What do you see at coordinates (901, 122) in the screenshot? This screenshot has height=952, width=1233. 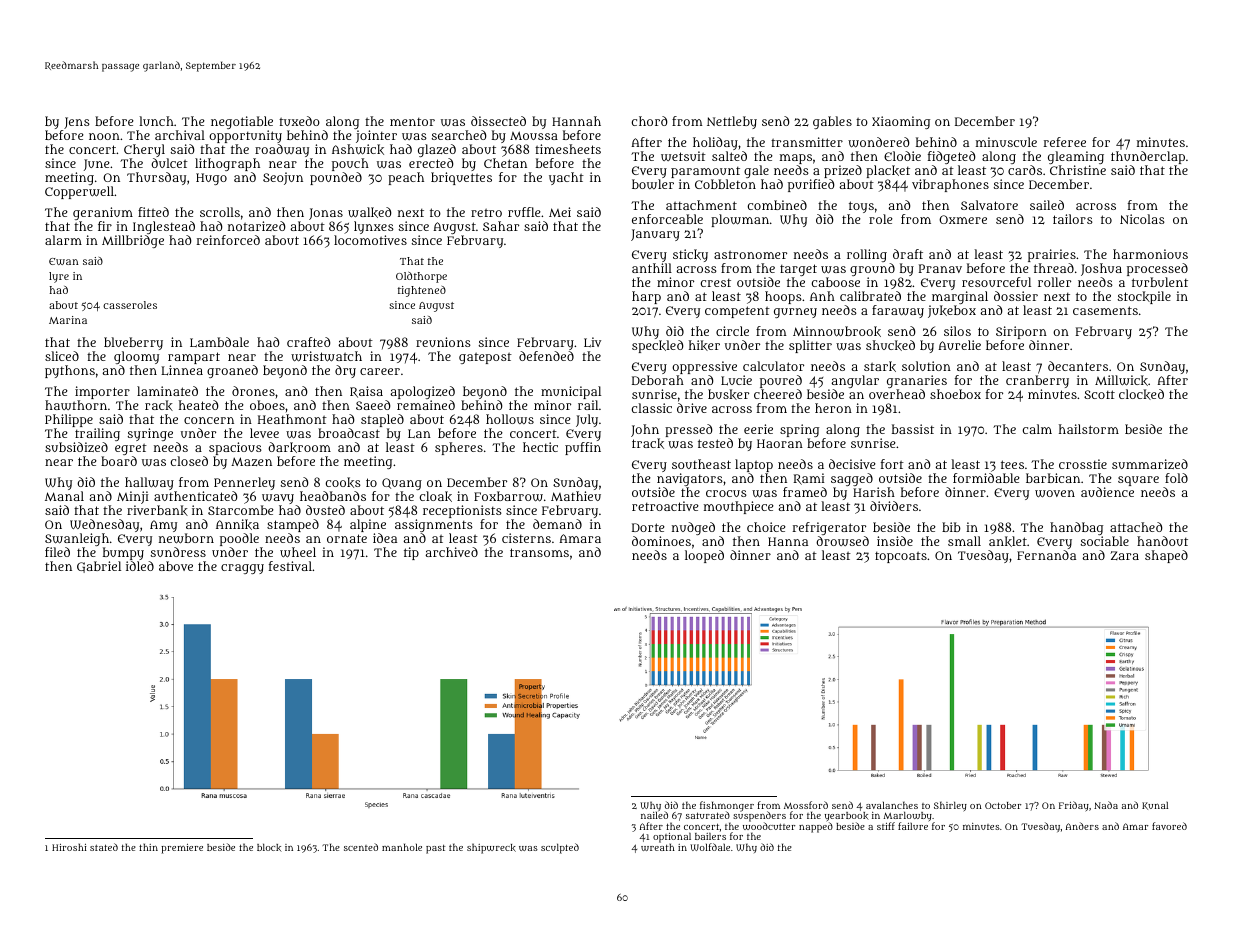 I see `Xiaoming` at bounding box center [901, 122].
